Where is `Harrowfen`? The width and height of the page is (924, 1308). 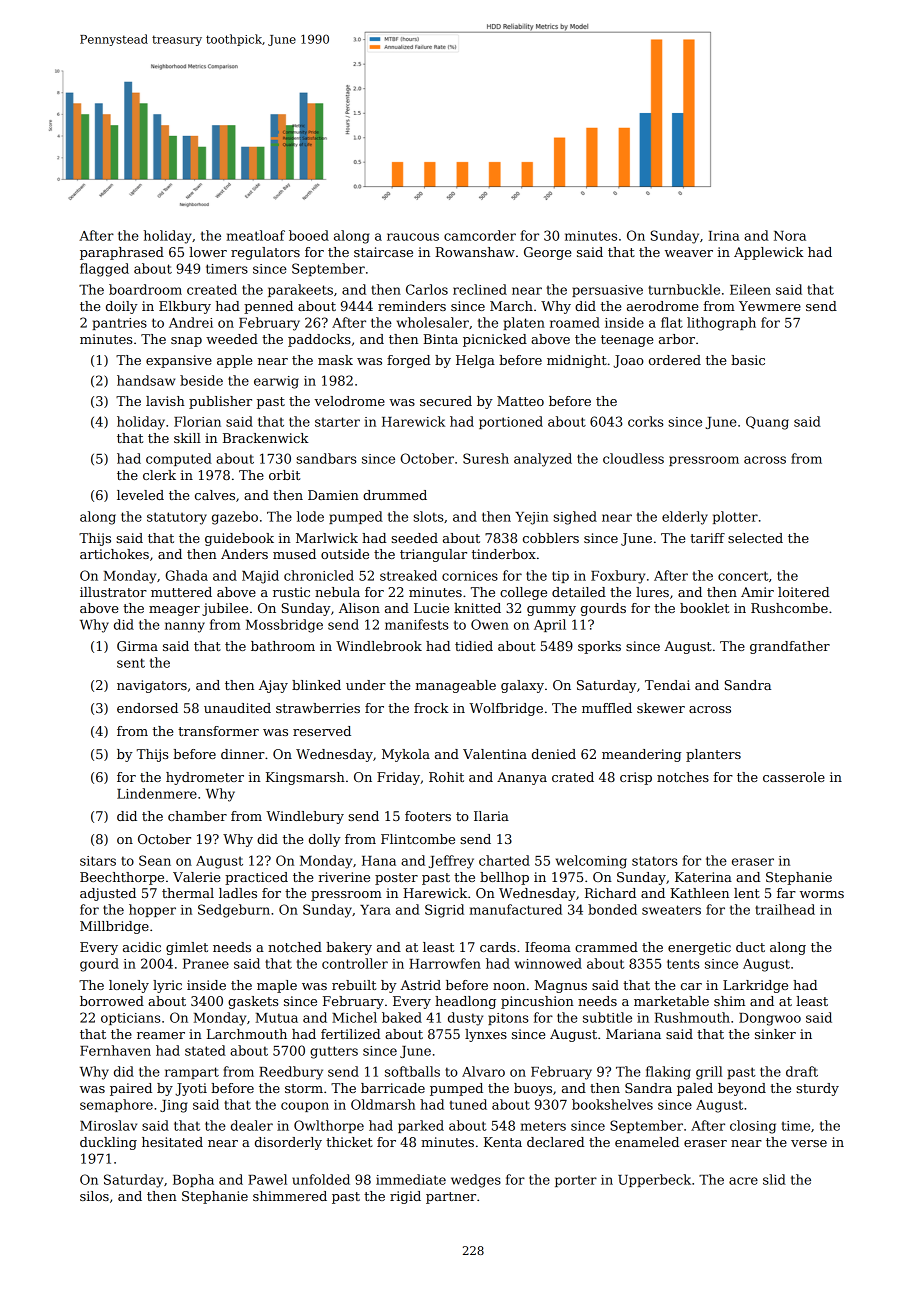
Harrowfen is located at coordinates (445, 963).
